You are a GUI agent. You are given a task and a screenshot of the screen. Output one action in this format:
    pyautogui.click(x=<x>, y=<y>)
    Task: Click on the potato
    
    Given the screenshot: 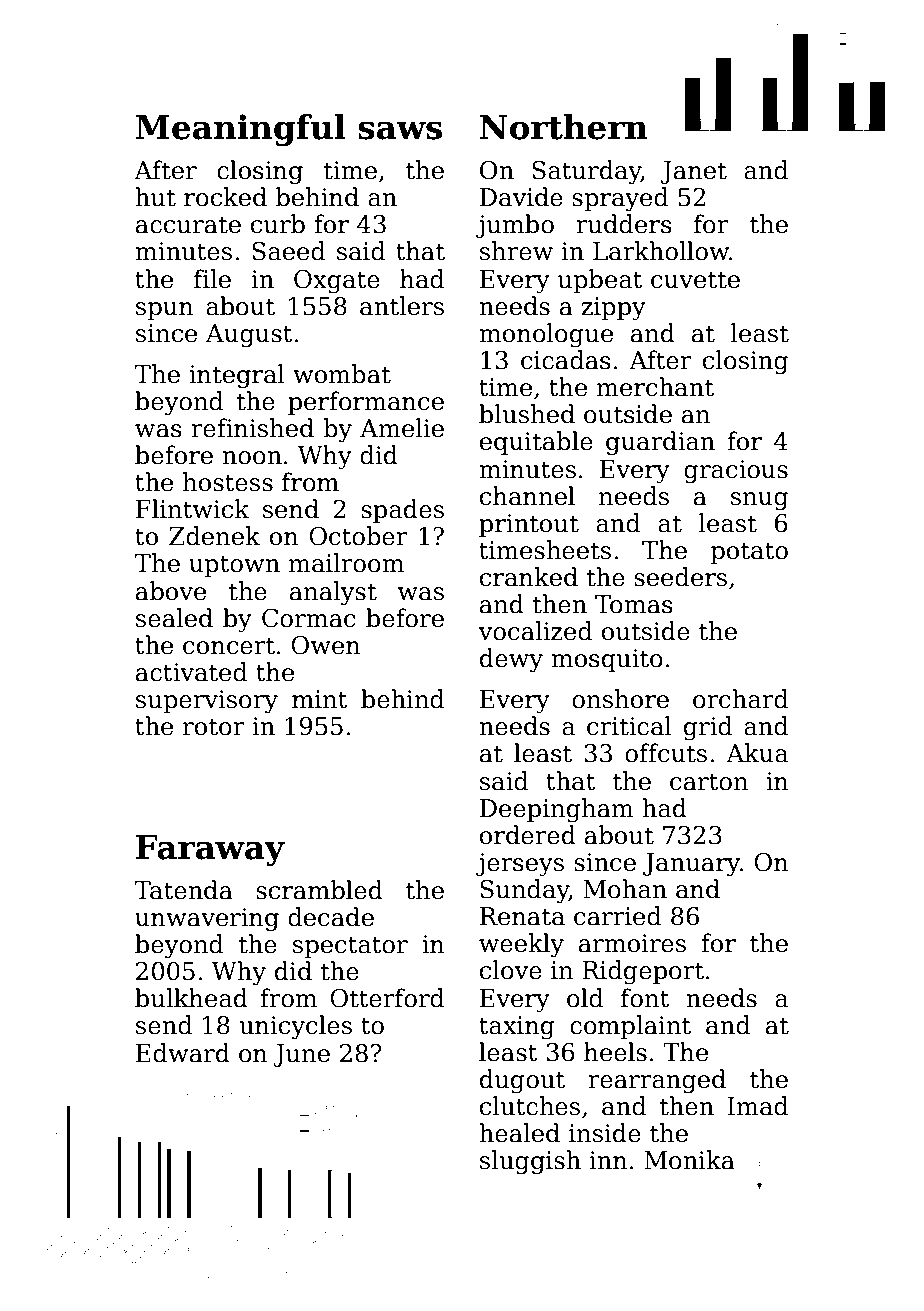 What is the action you would take?
    pyautogui.click(x=749, y=553)
